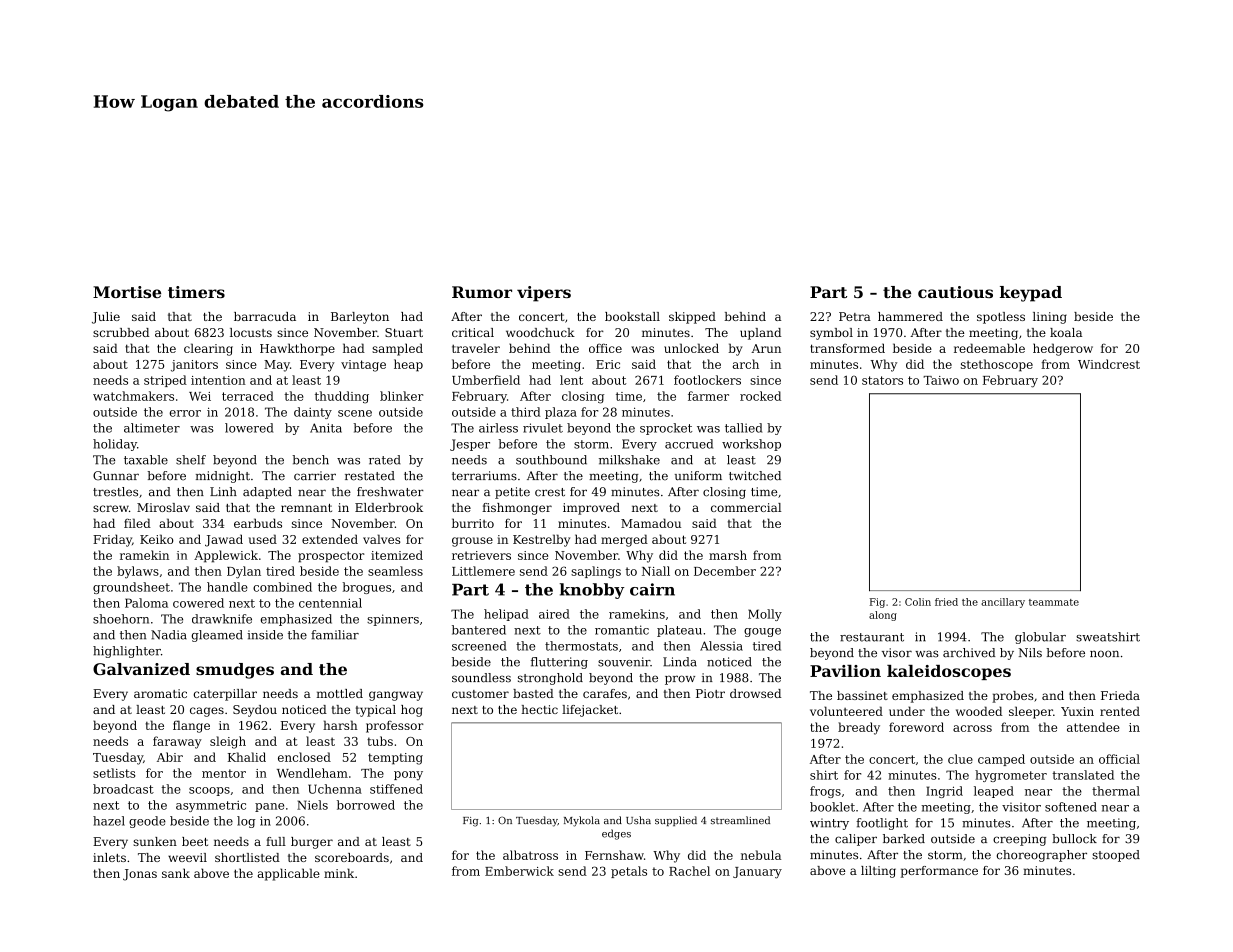 This document has width=1233, height=952. What do you see at coordinates (846, 711) in the document?
I see `volunteered` at bounding box center [846, 711].
